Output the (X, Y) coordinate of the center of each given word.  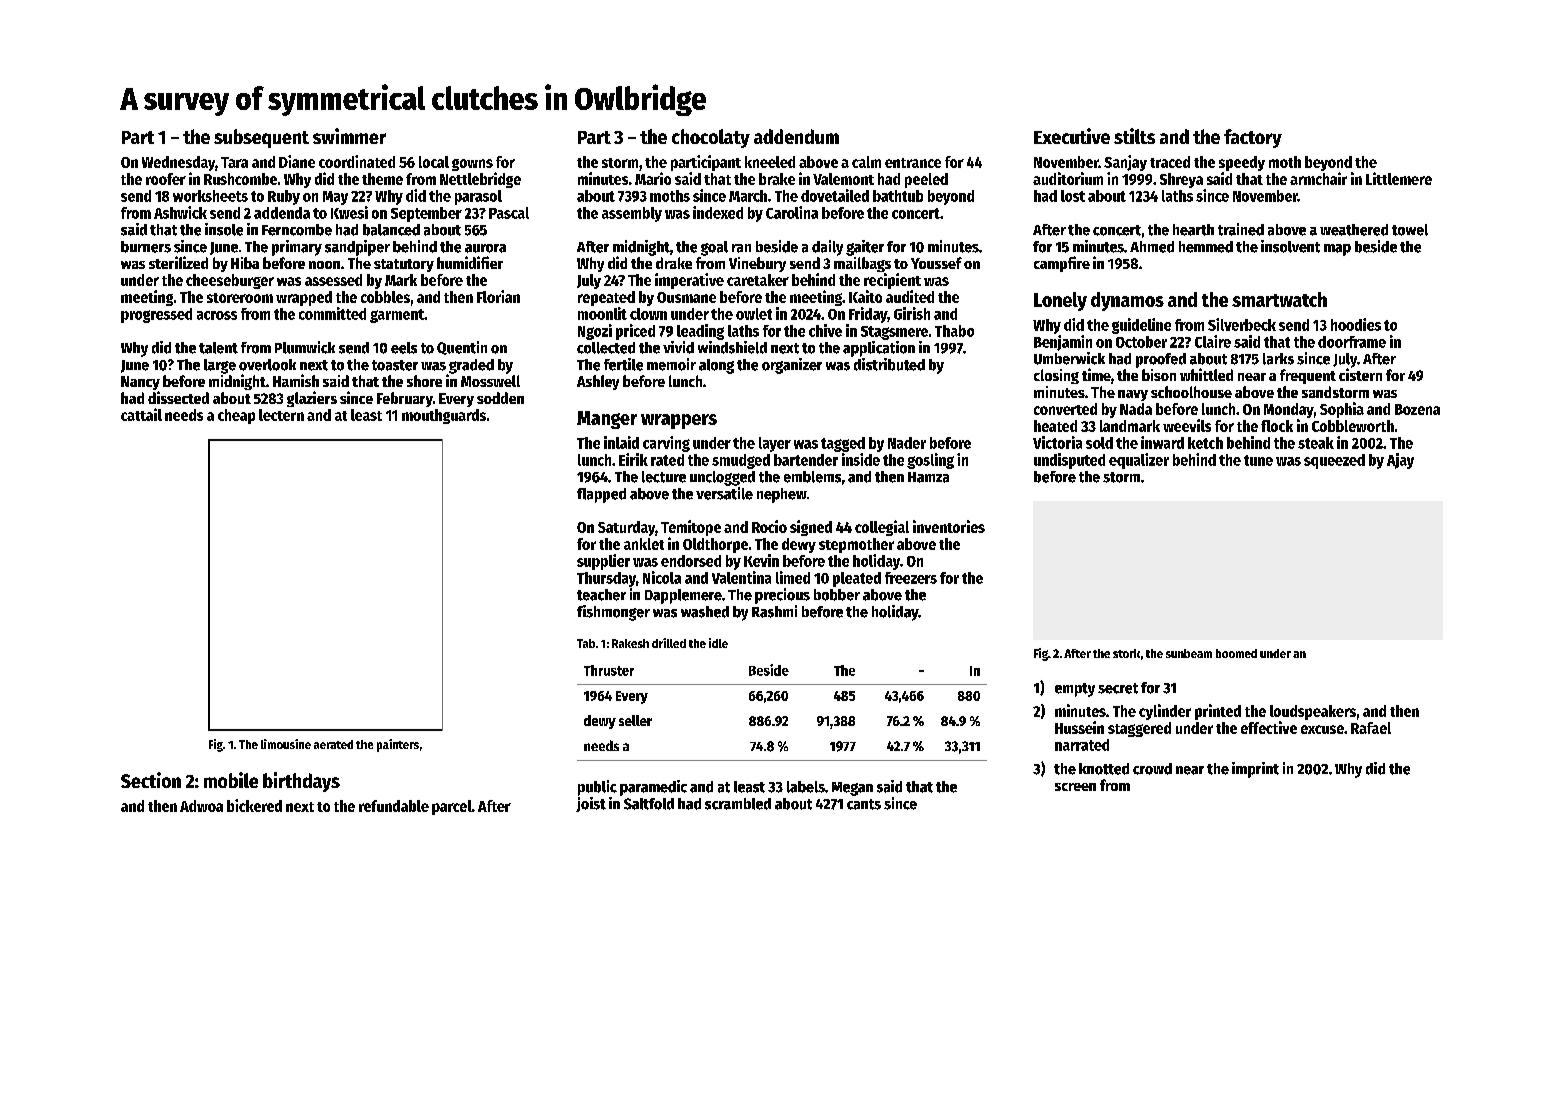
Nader (907, 443)
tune (1258, 460)
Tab (586, 643)
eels (404, 348)
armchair (1318, 178)
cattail (141, 414)
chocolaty (711, 138)
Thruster (609, 670)
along (716, 366)
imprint (1255, 770)
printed (1218, 712)
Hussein (1079, 727)
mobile (231, 780)
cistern (1360, 374)
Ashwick (180, 212)
